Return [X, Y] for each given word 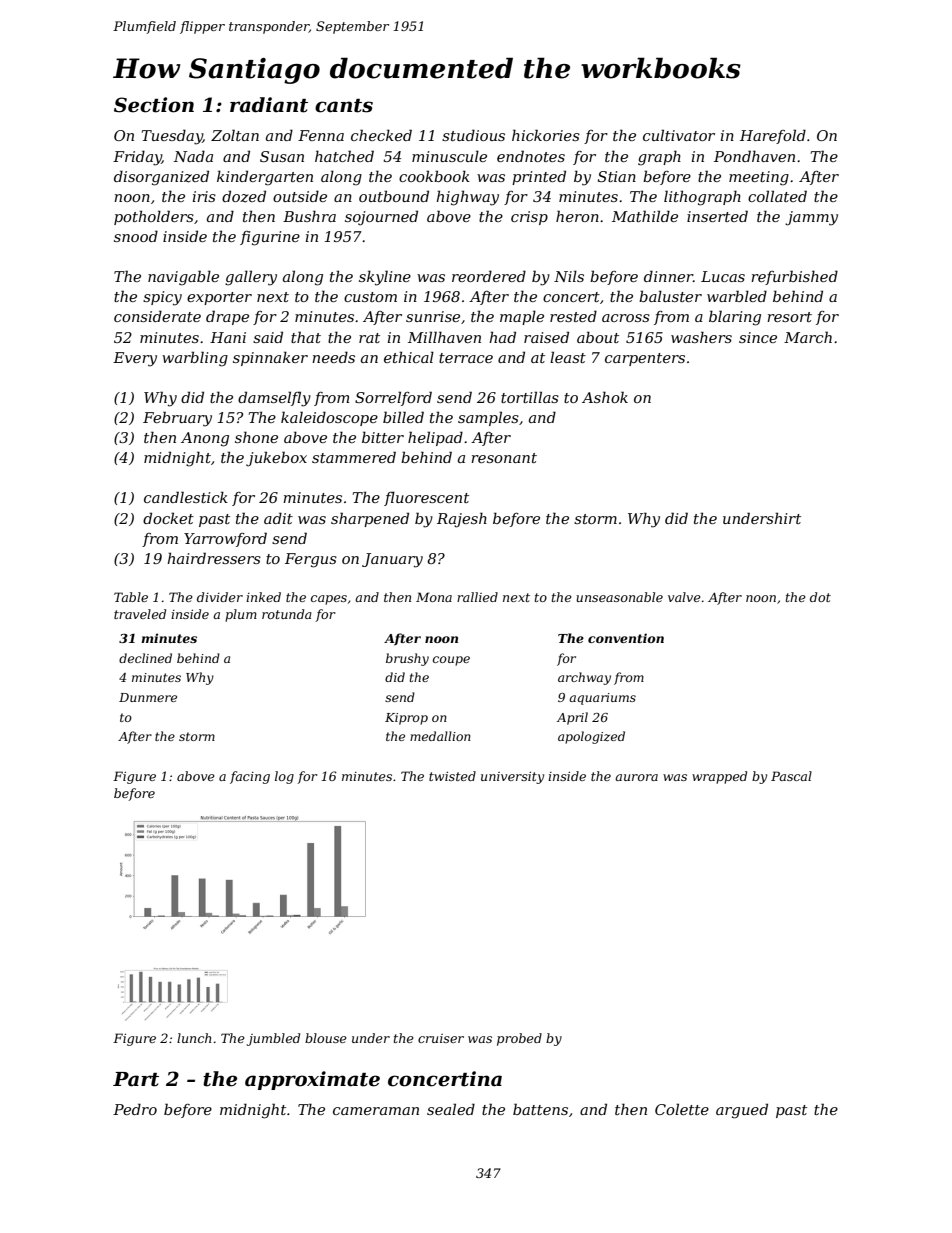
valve [684, 597]
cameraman [376, 1111]
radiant [269, 105]
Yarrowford [225, 539]
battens [540, 1109]
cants [344, 106]
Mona [434, 597]
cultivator [679, 135]
